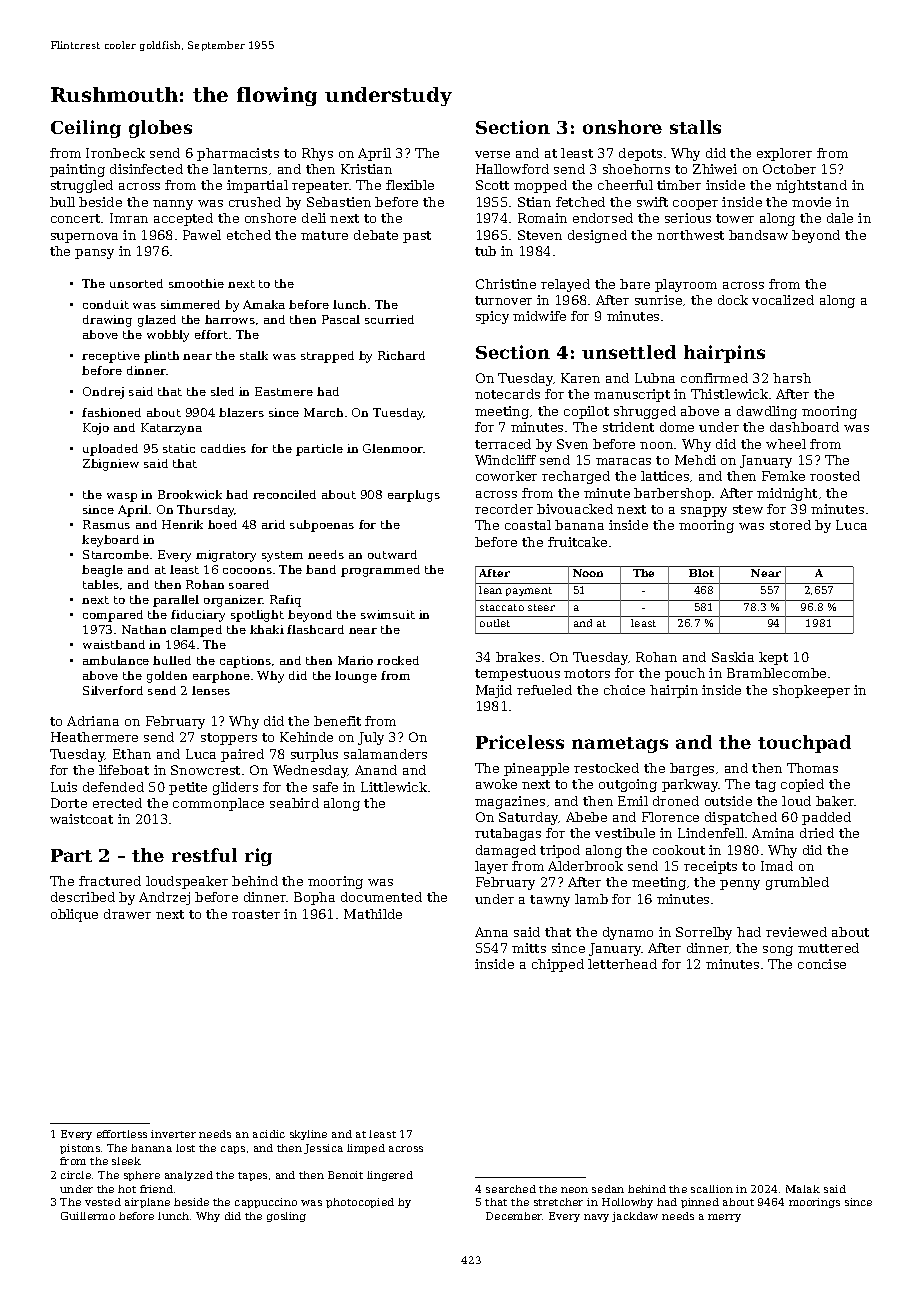 Image resolution: width=924 pixels, height=1308 pixels. Describe the element at coordinates (623, 461) in the image. I see `maracas` at that location.
